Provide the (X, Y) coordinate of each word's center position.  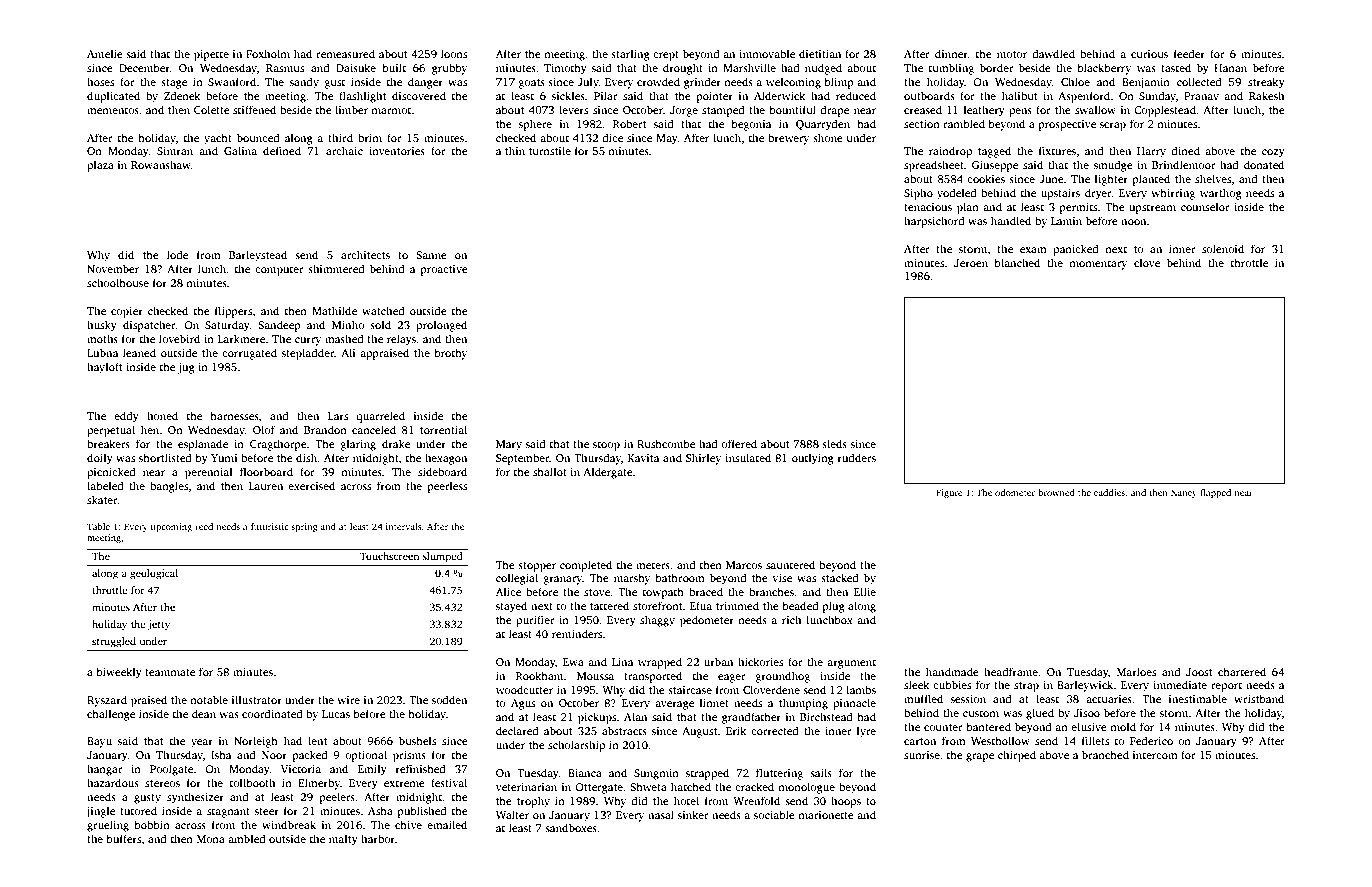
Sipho (918, 194)
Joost (1199, 672)
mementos (113, 110)
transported (653, 677)
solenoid (1223, 248)
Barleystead (258, 256)
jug (186, 368)
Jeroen (971, 263)
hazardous (113, 782)
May (667, 139)
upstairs (1060, 194)
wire (348, 700)
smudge (1113, 166)
